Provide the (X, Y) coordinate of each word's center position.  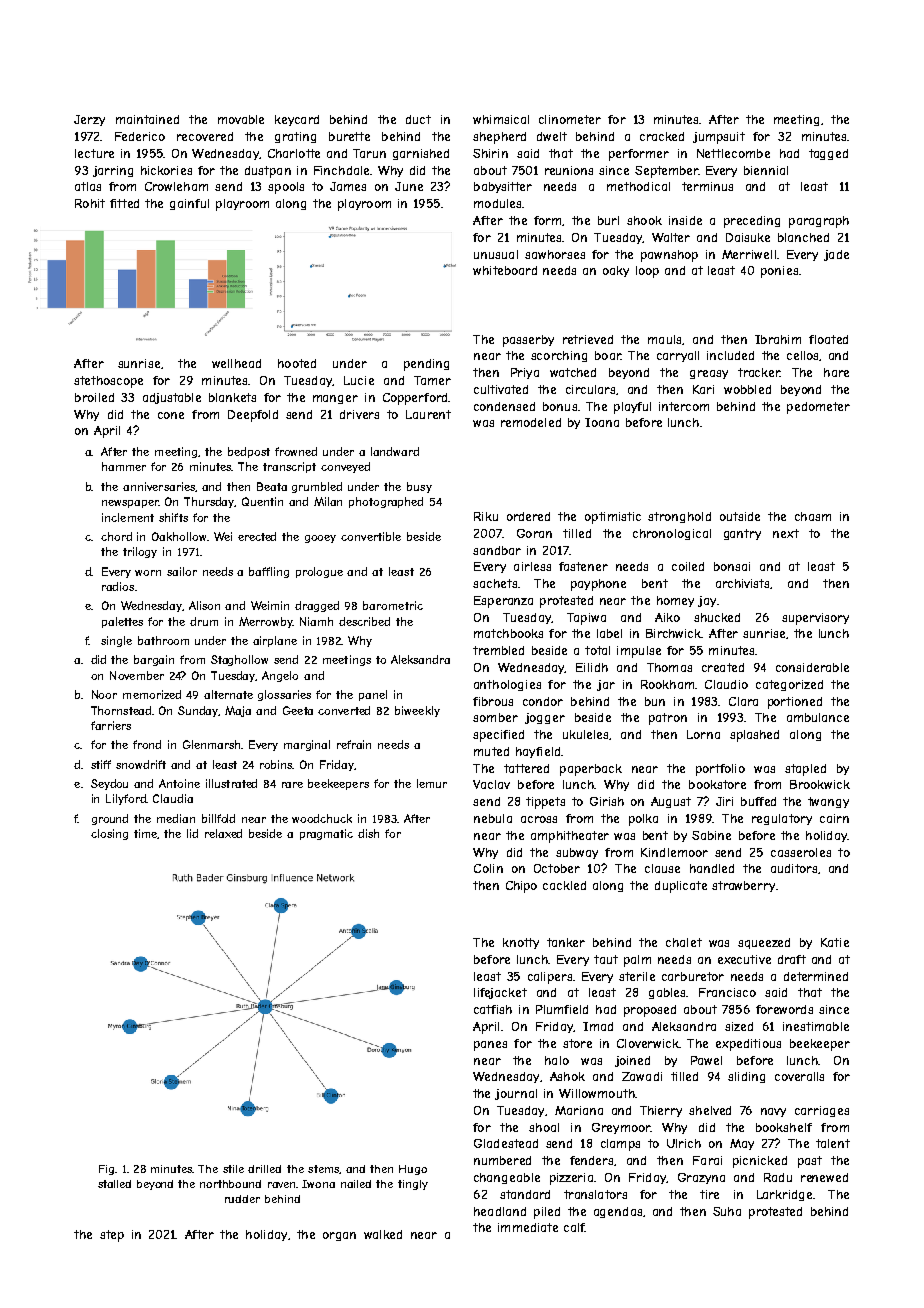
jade (836, 255)
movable (241, 119)
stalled (114, 1184)
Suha (727, 1211)
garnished (421, 154)
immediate (528, 1227)
